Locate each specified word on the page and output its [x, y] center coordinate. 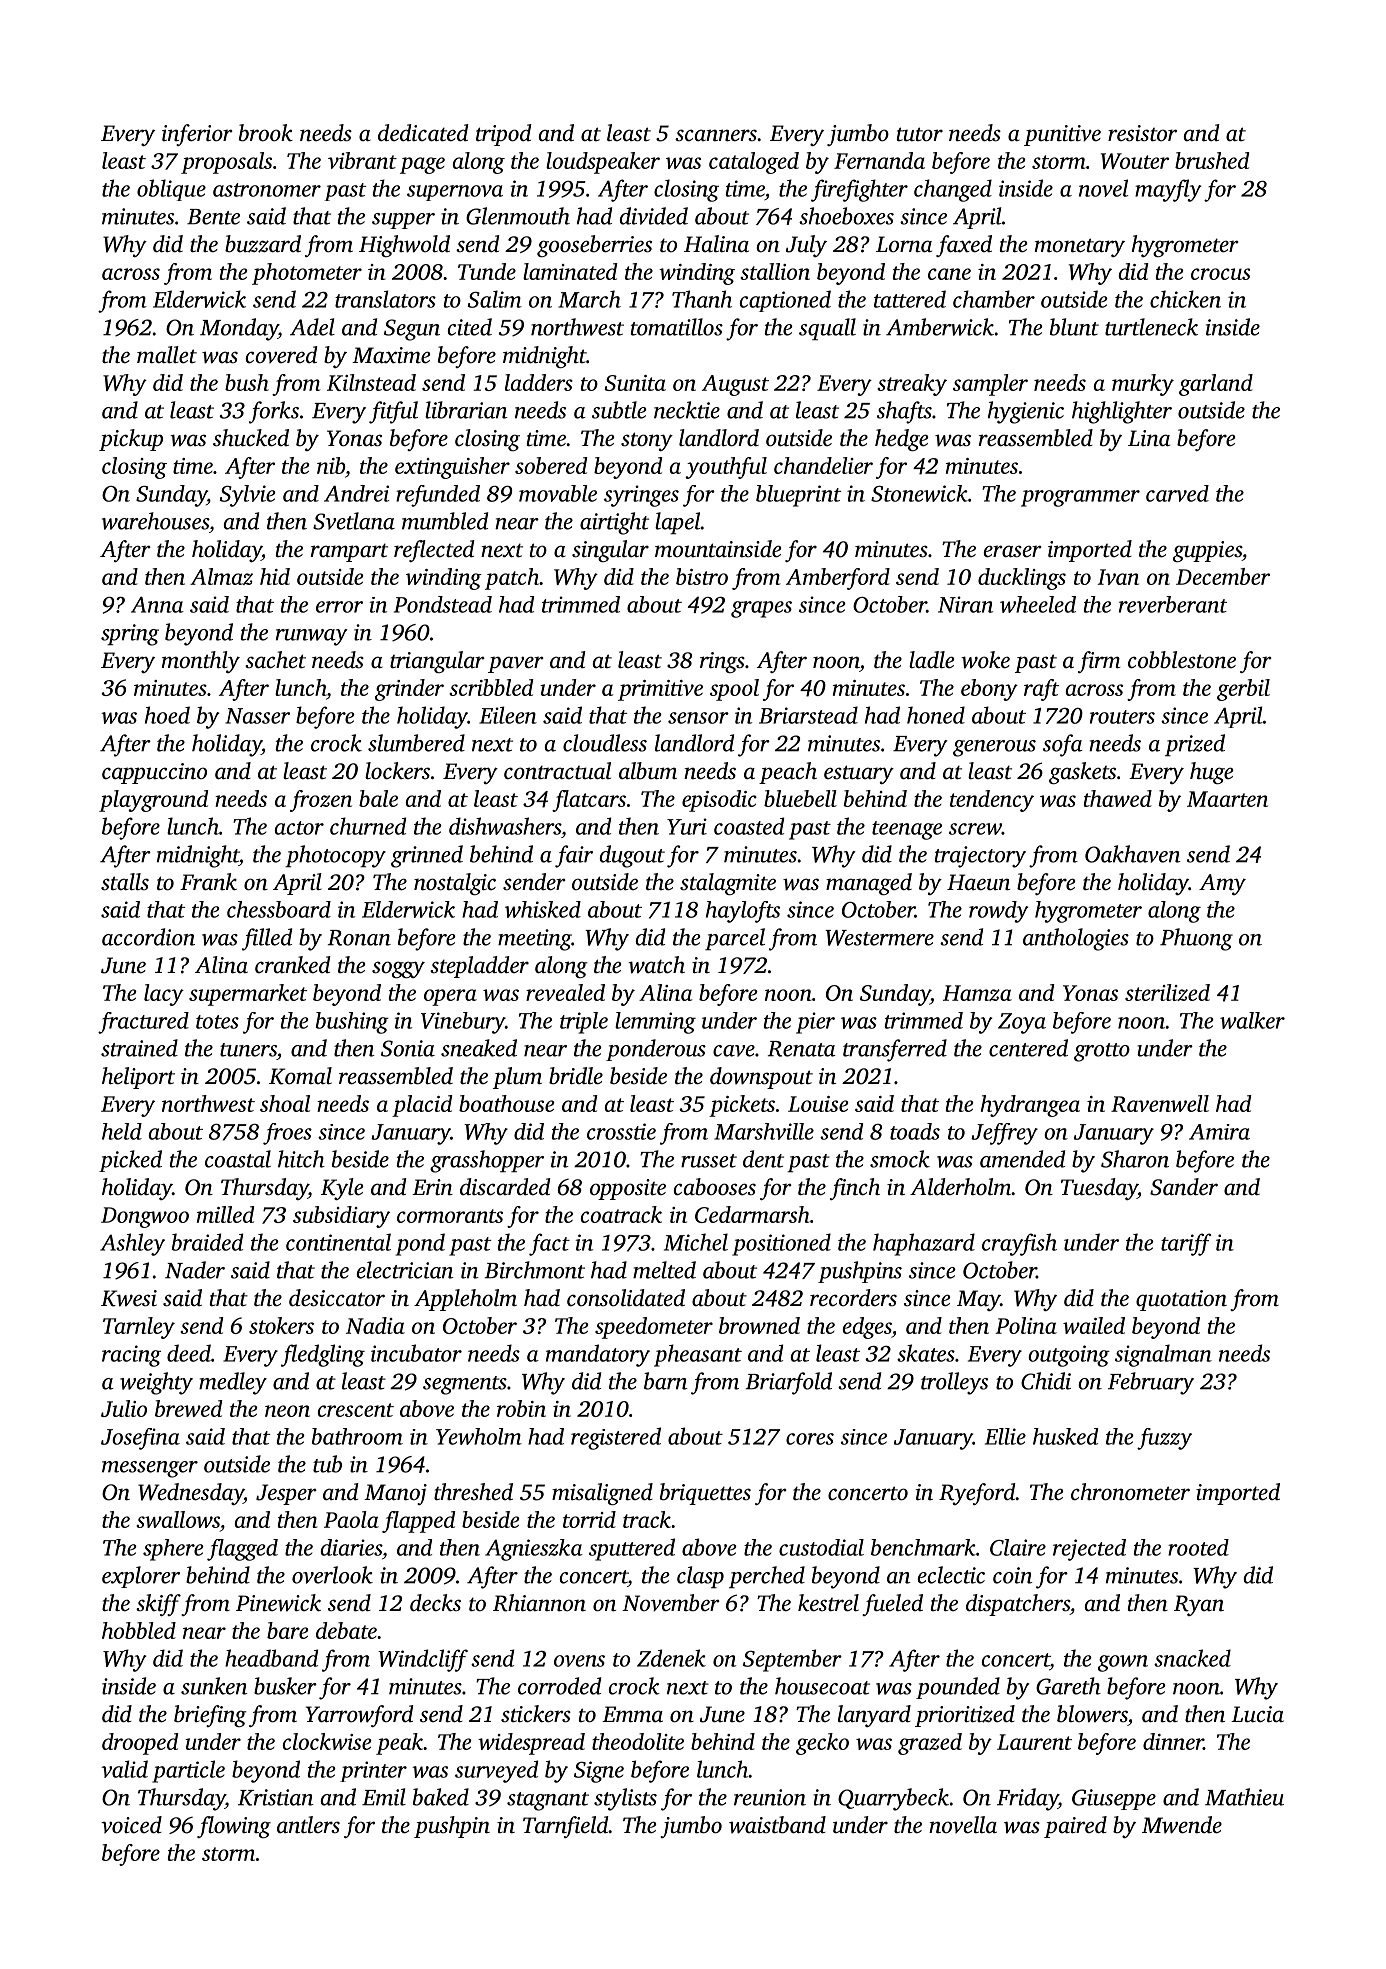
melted [664, 1270]
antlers [308, 1824]
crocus [1220, 274]
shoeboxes [846, 216]
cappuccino [154, 773]
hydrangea [1030, 1106]
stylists [625, 1799]
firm [1099, 662]
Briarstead [808, 715]
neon [287, 1411]
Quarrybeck [893, 1799]
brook [266, 133]
